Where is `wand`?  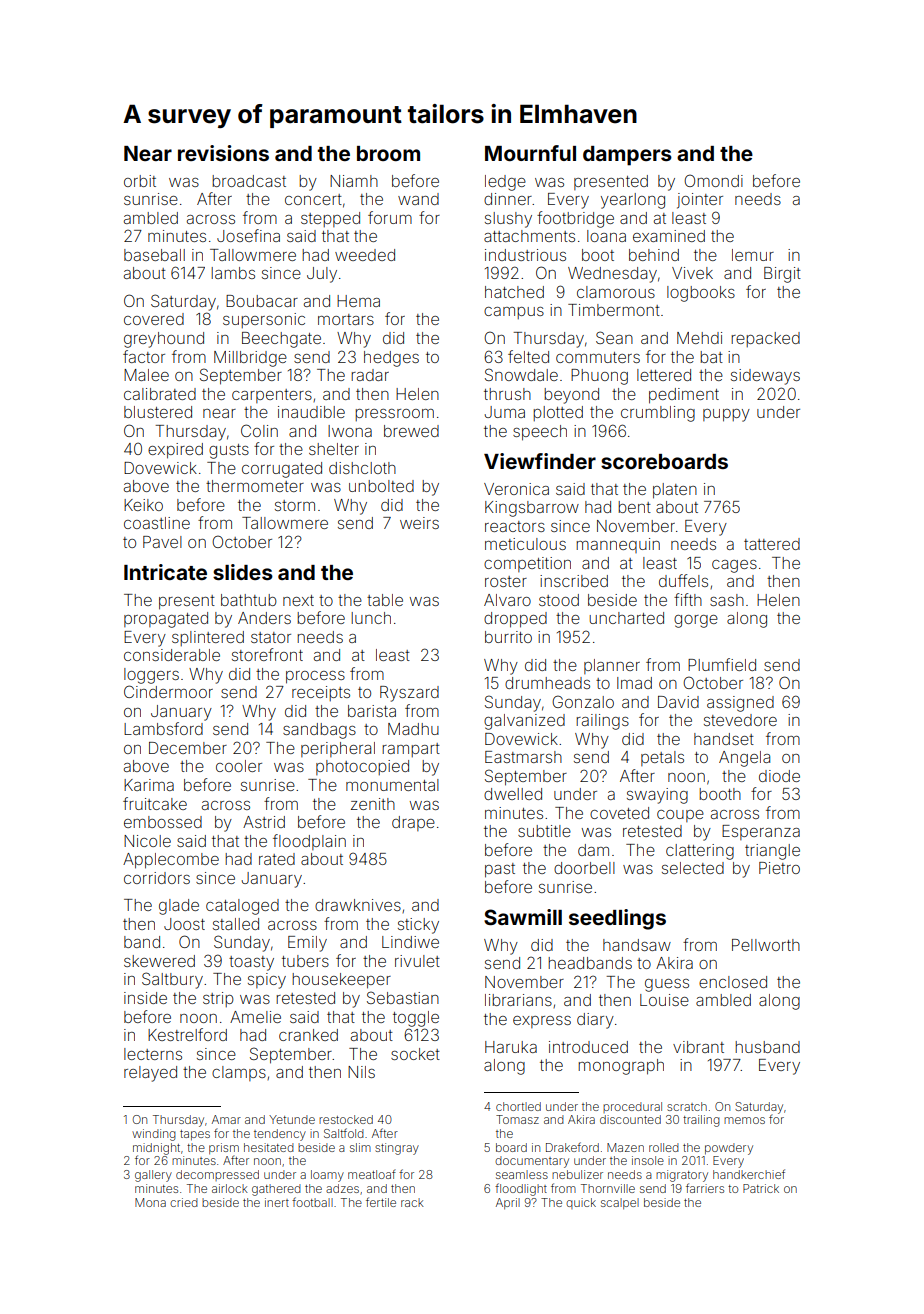
wand is located at coordinates (418, 199).
